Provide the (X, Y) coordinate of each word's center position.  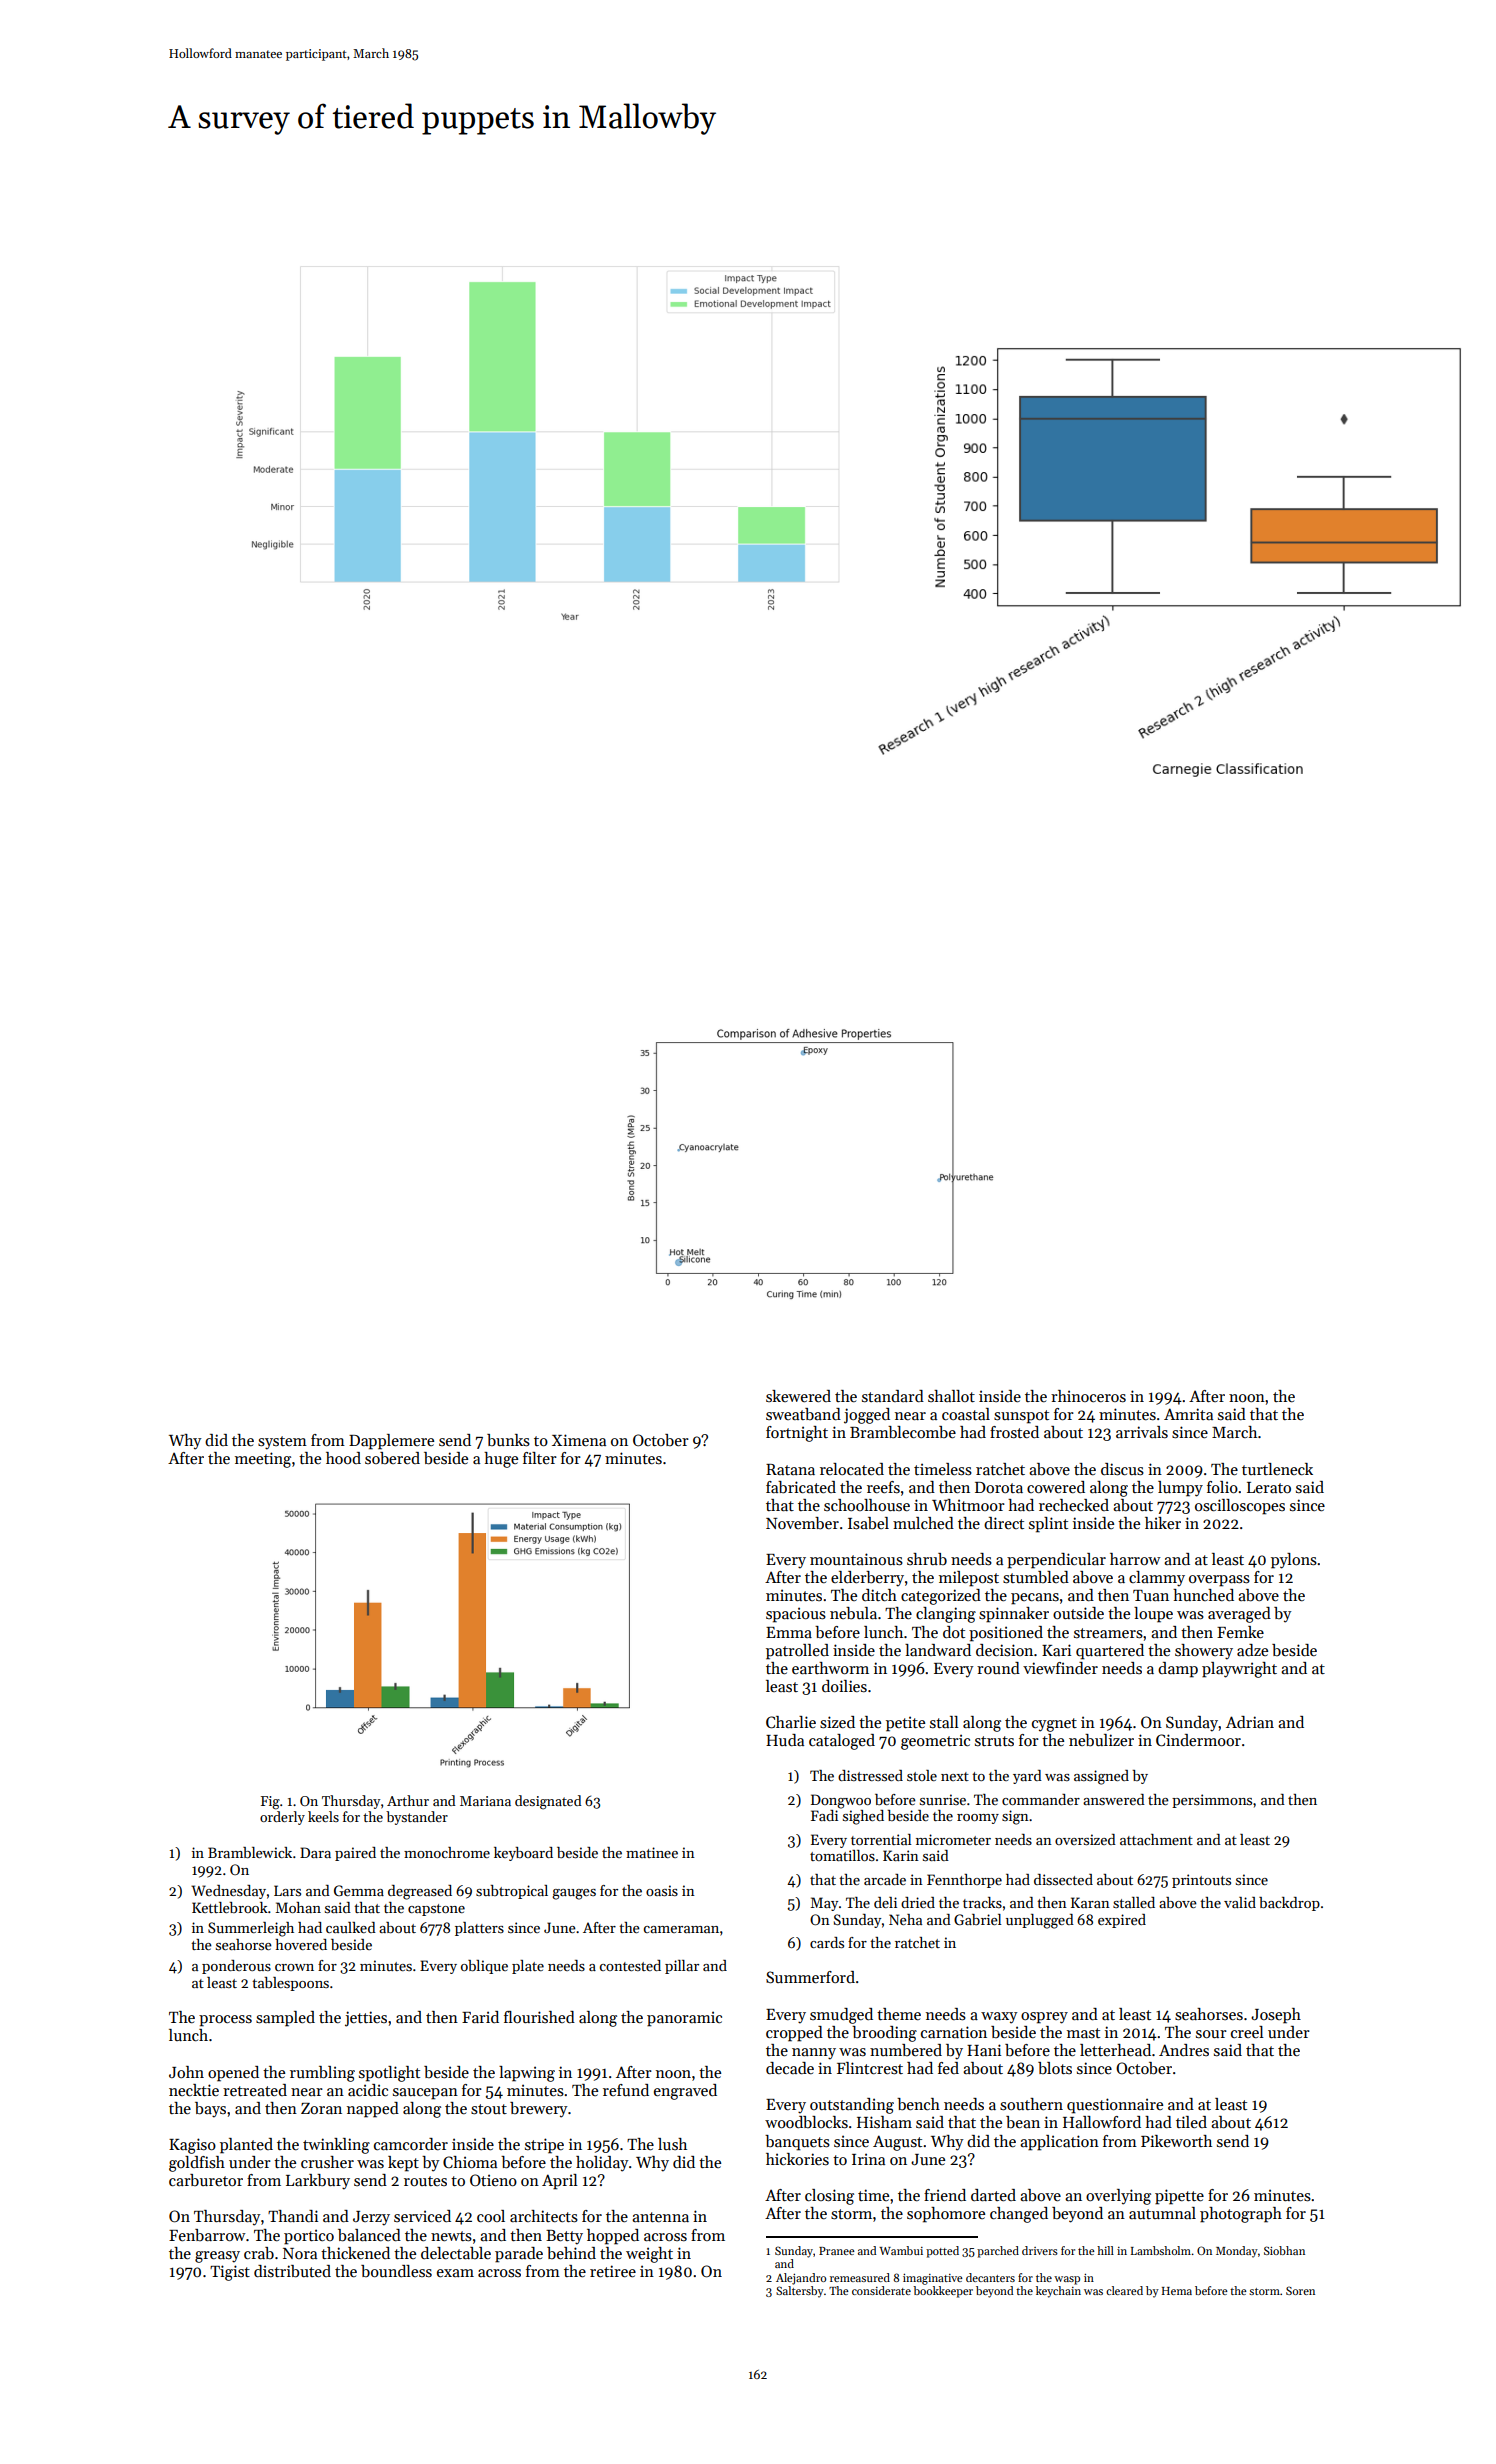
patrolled (797, 1652)
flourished (539, 2017)
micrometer (953, 1839)
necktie (194, 2090)
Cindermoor (1198, 1740)
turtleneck (1277, 1469)
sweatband (803, 1414)
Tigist (230, 2273)
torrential (881, 1839)
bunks (508, 1440)
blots (1055, 2068)
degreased (420, 1892)
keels (323, 1816)
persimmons (1212, 1801)
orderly (282, 1818)
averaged (1239, 1615)
